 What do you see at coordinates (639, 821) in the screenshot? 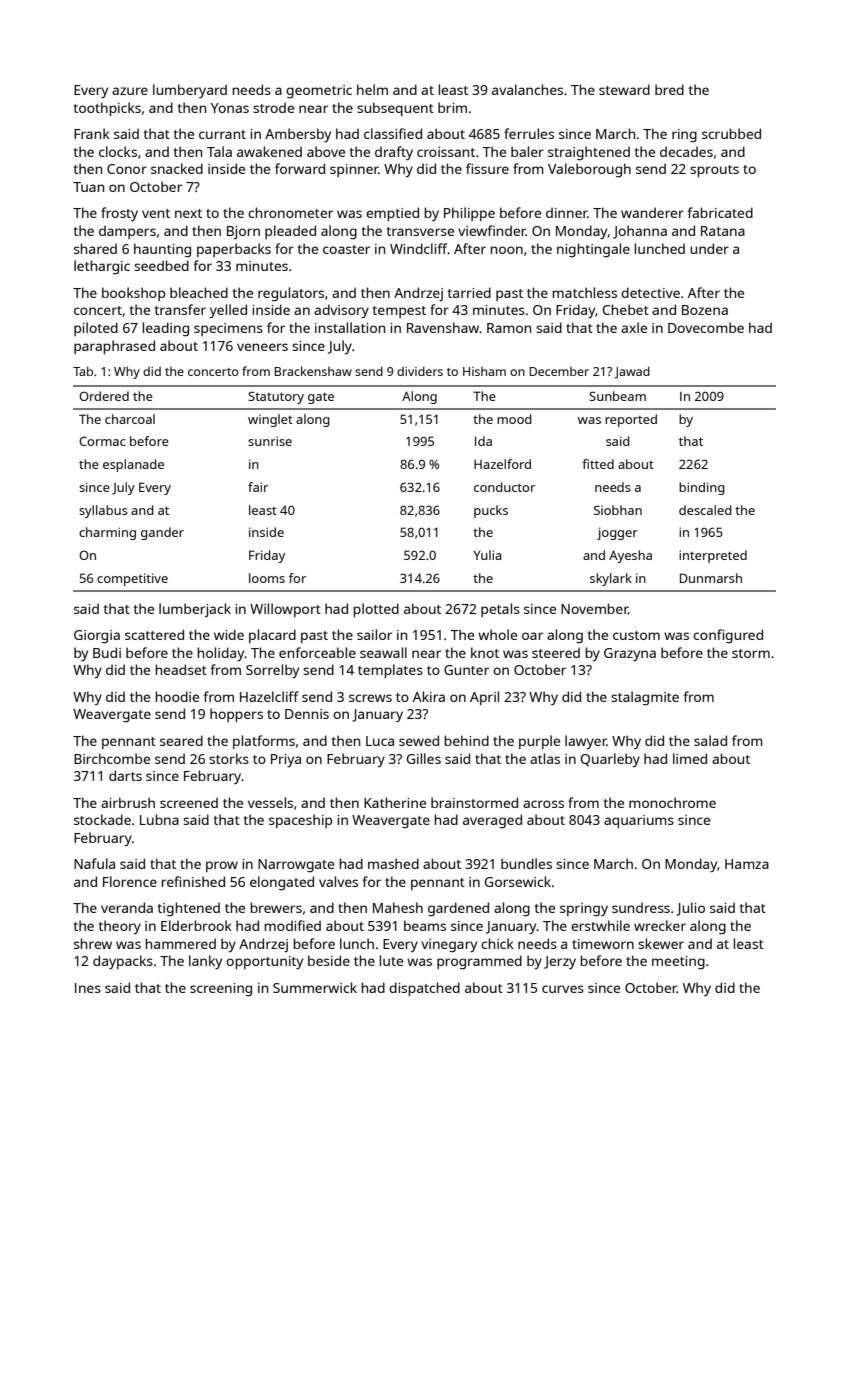
I see `aquariums` at bounding box center [639, 821].
